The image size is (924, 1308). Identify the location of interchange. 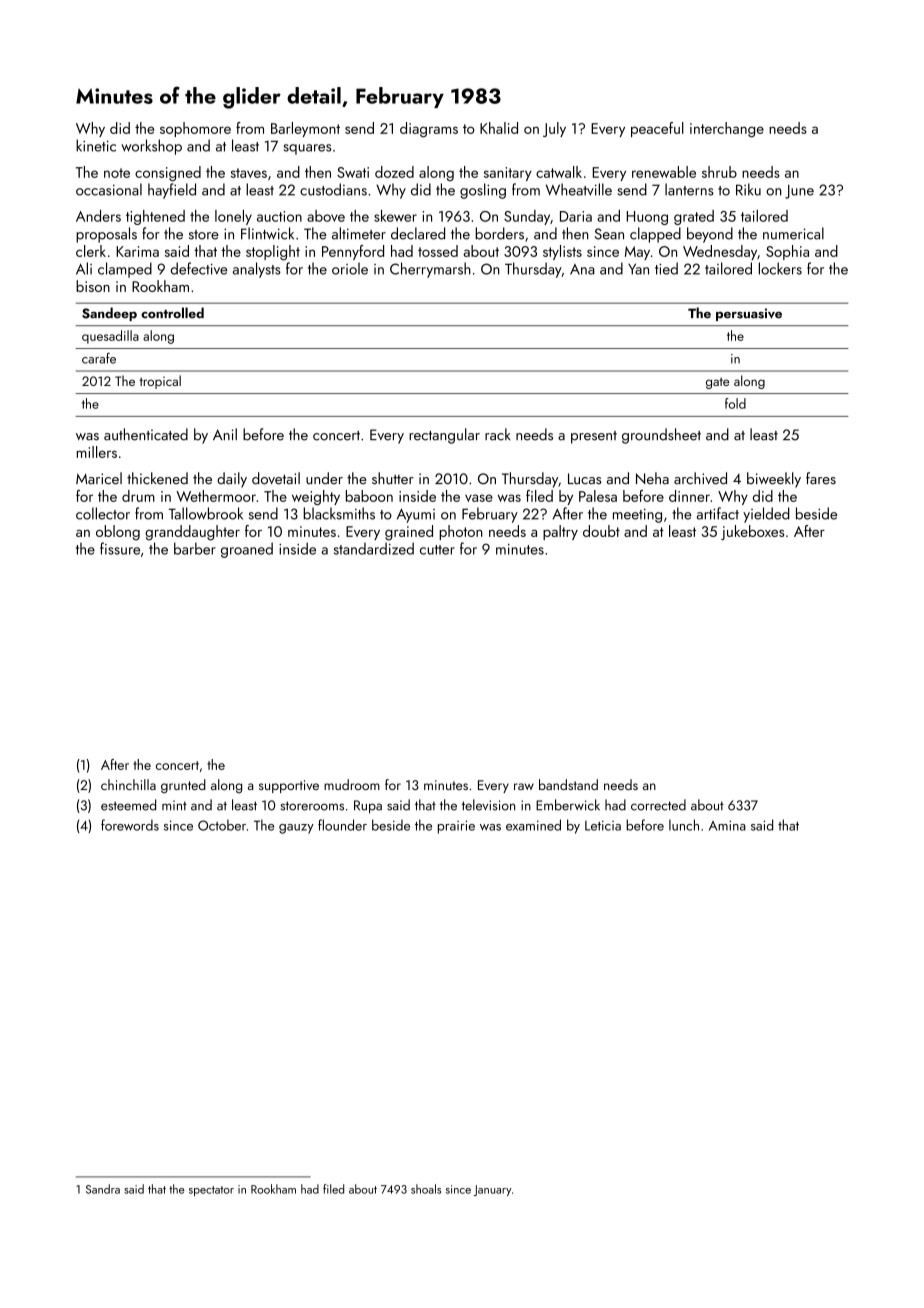
(727, 130).
